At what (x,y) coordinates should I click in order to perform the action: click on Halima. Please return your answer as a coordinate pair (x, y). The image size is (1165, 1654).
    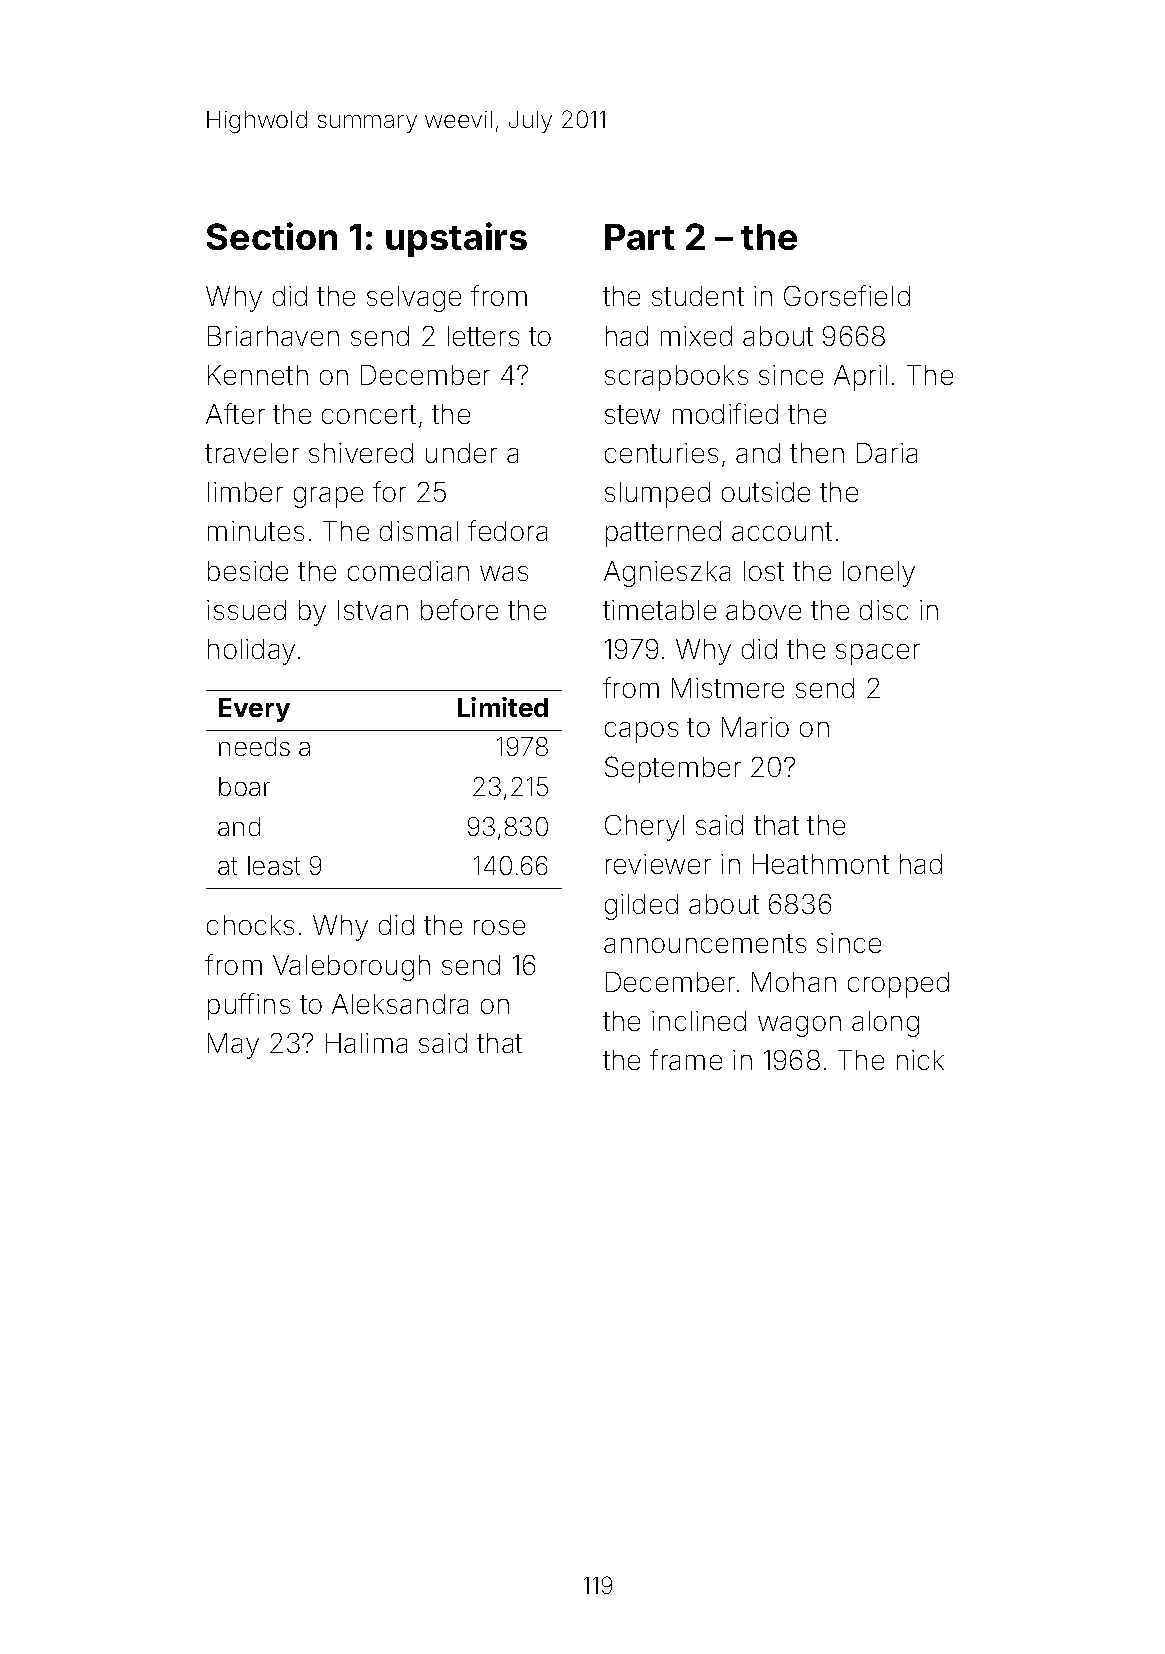
    Looking at the image, I should click on (366, 1043).
